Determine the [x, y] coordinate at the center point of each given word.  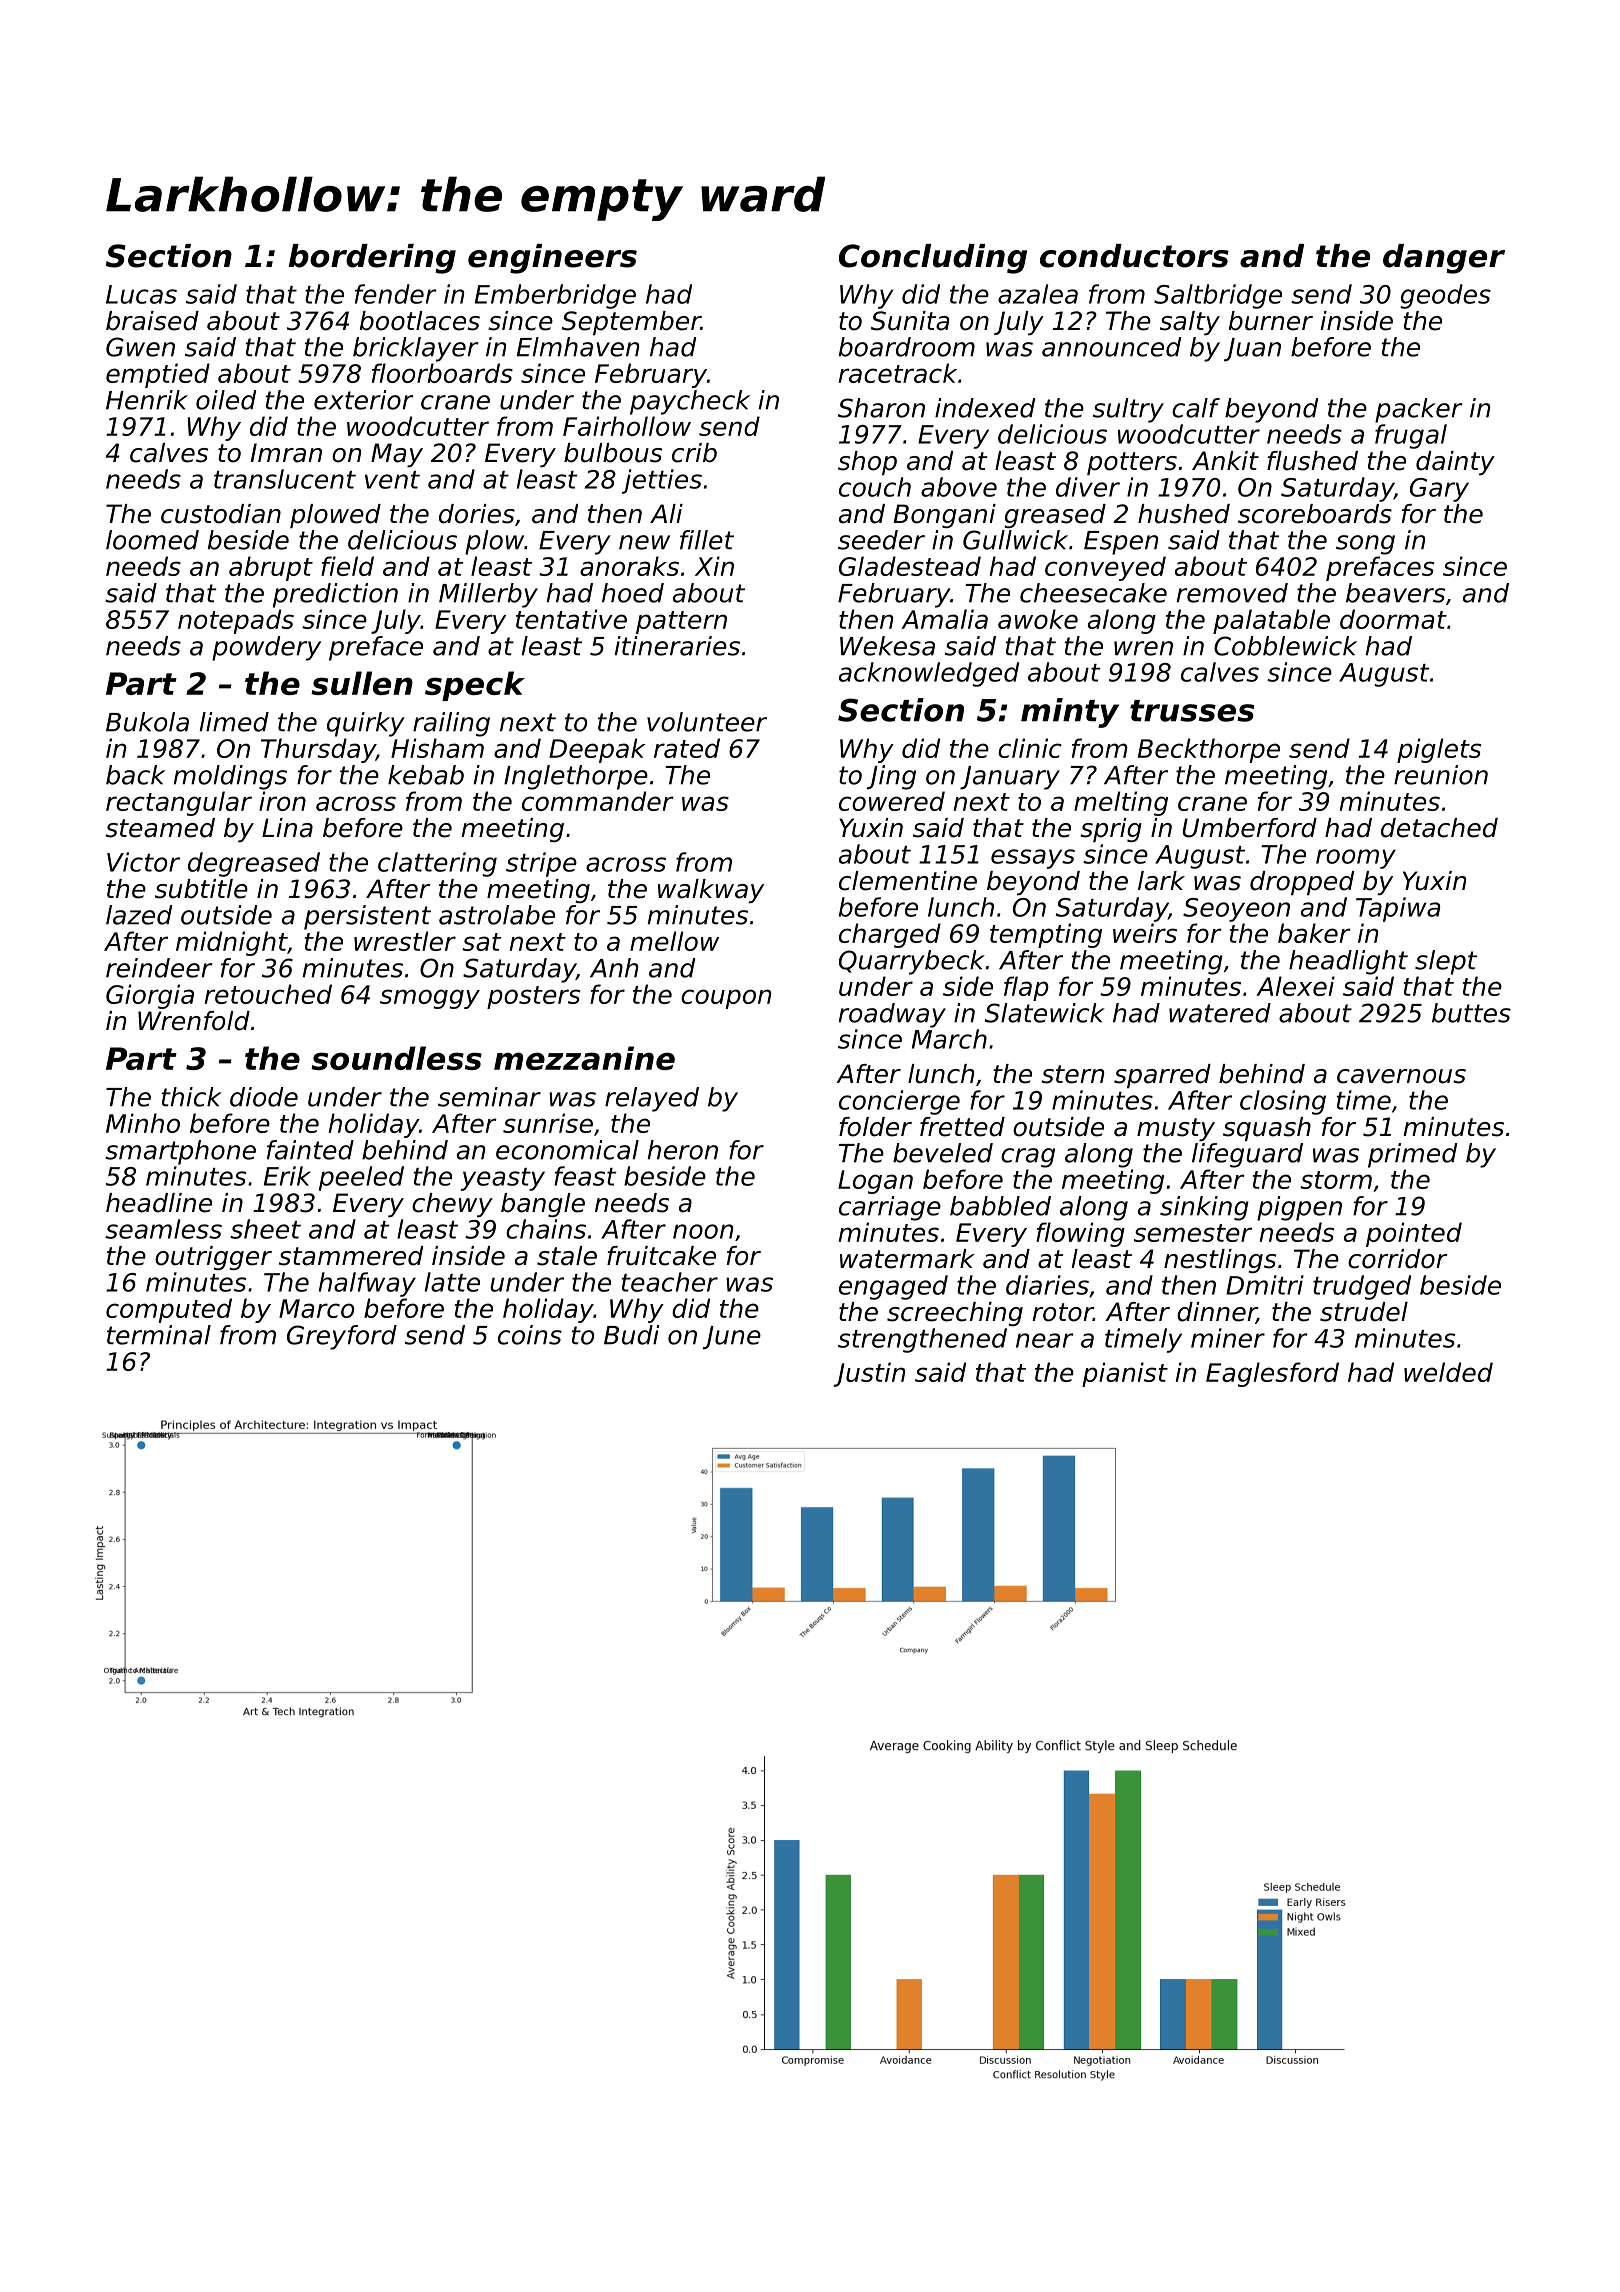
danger [1444, 259]
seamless [163, 1229]
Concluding [933, 259]
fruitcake [661, 1256]
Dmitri [1265, 1285]
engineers [552, 259]
